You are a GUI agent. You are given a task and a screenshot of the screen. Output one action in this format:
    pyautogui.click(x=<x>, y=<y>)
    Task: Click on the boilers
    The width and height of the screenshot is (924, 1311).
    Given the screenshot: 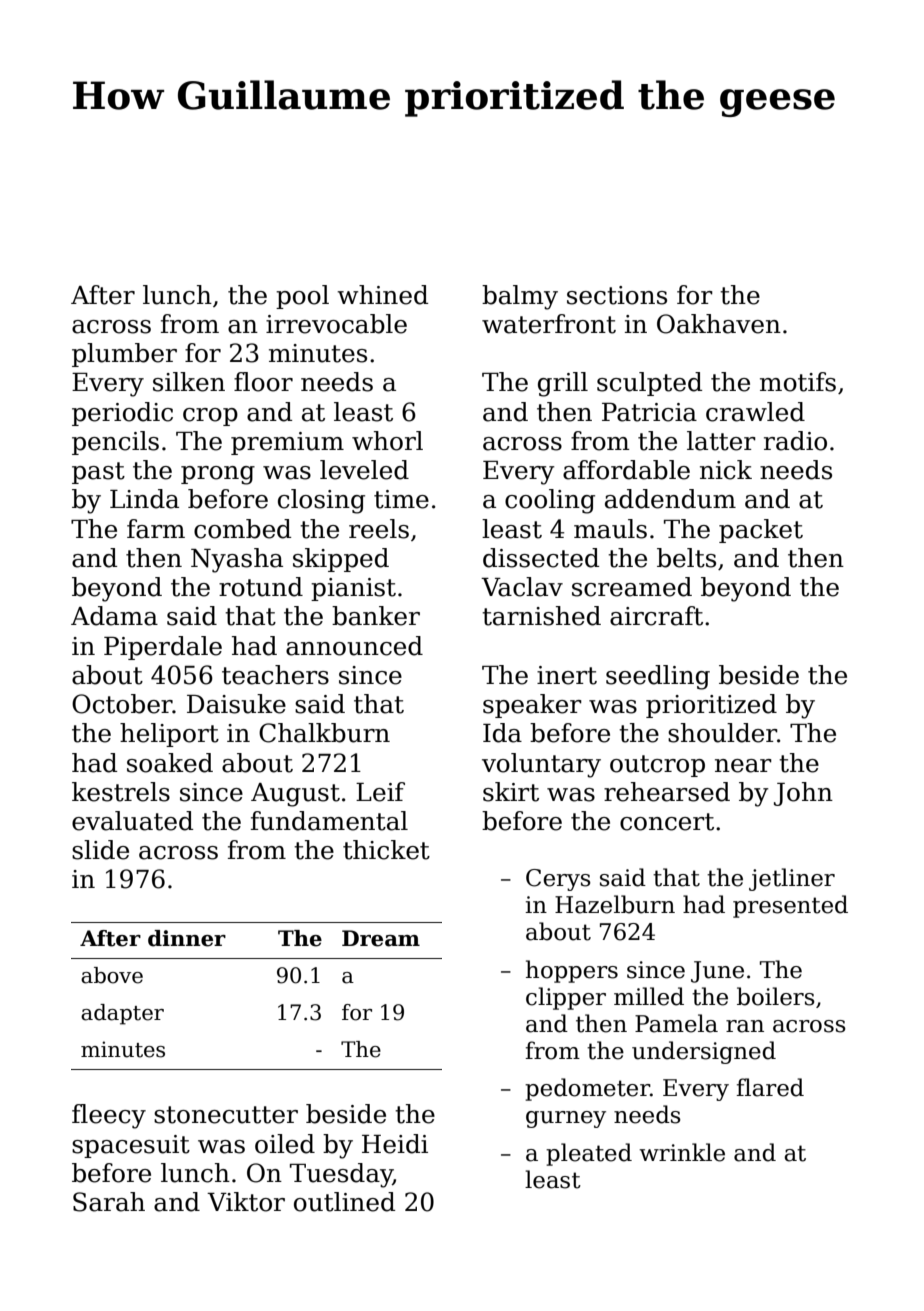 What is the action you would take?
    pyautogui.click(x=776, y=996)
